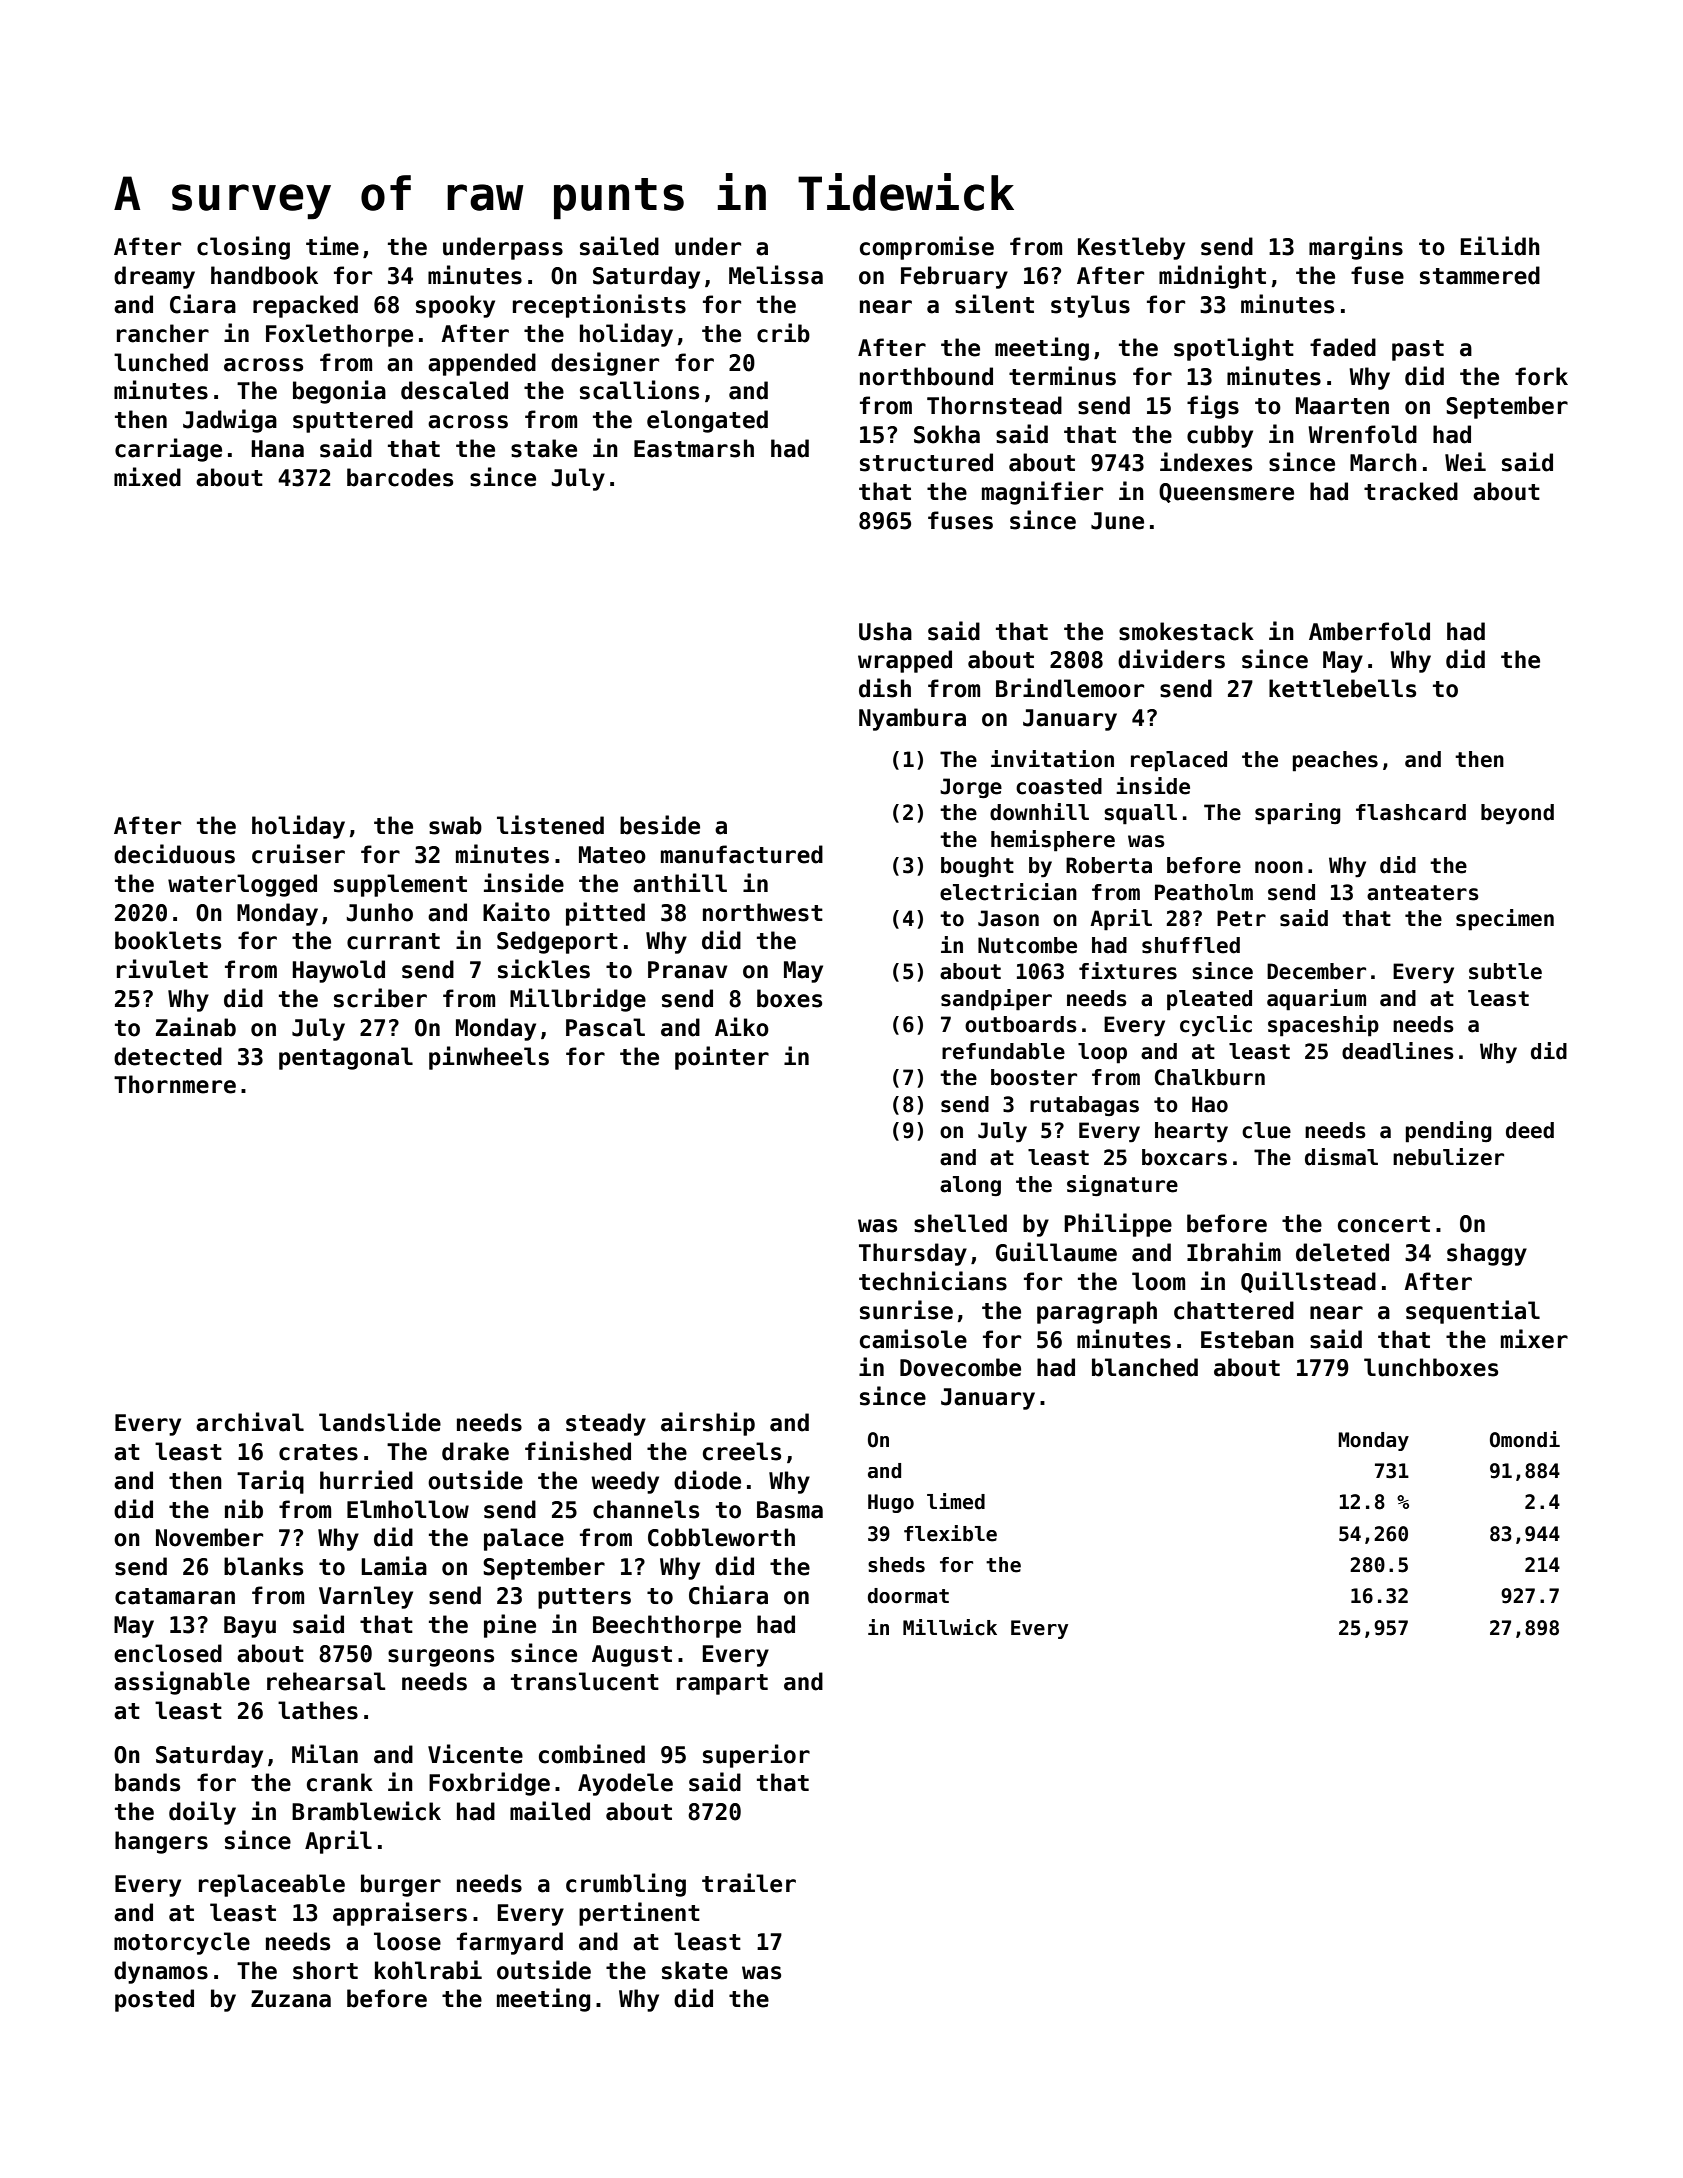 This screenshot has height=2178, width=1683. I want to click on superior, so click(756, 1756).
